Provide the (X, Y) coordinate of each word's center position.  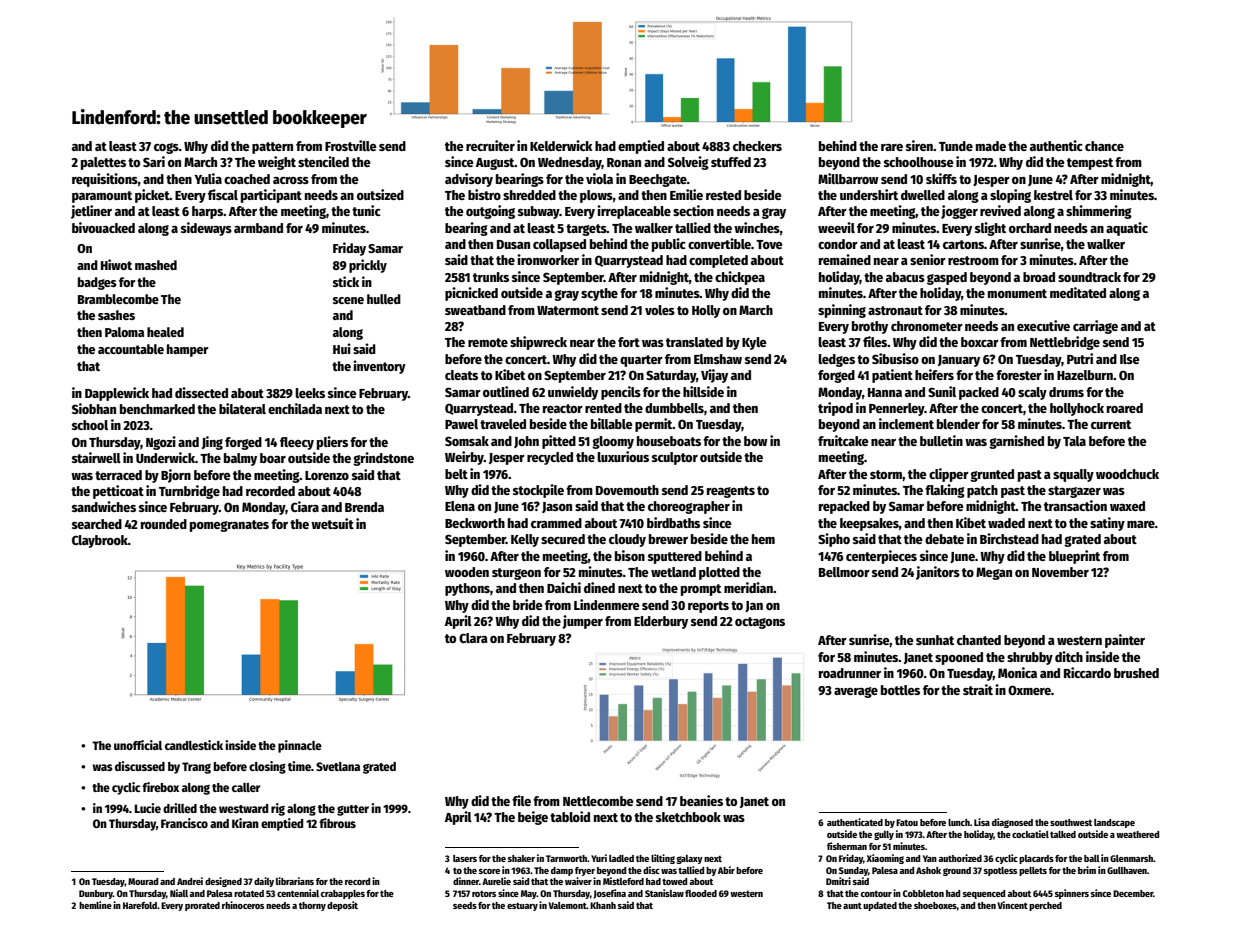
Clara (473, 638)
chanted (979, 640)
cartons (963, 244)
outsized (380, 194)
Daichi (564, 587)
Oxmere (1029, 690)
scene (348, 300)
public (669, 245)
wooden (467, 572)
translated (694, 342)
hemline (95, 905)
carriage (1095, 327)
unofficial (138, 745)
